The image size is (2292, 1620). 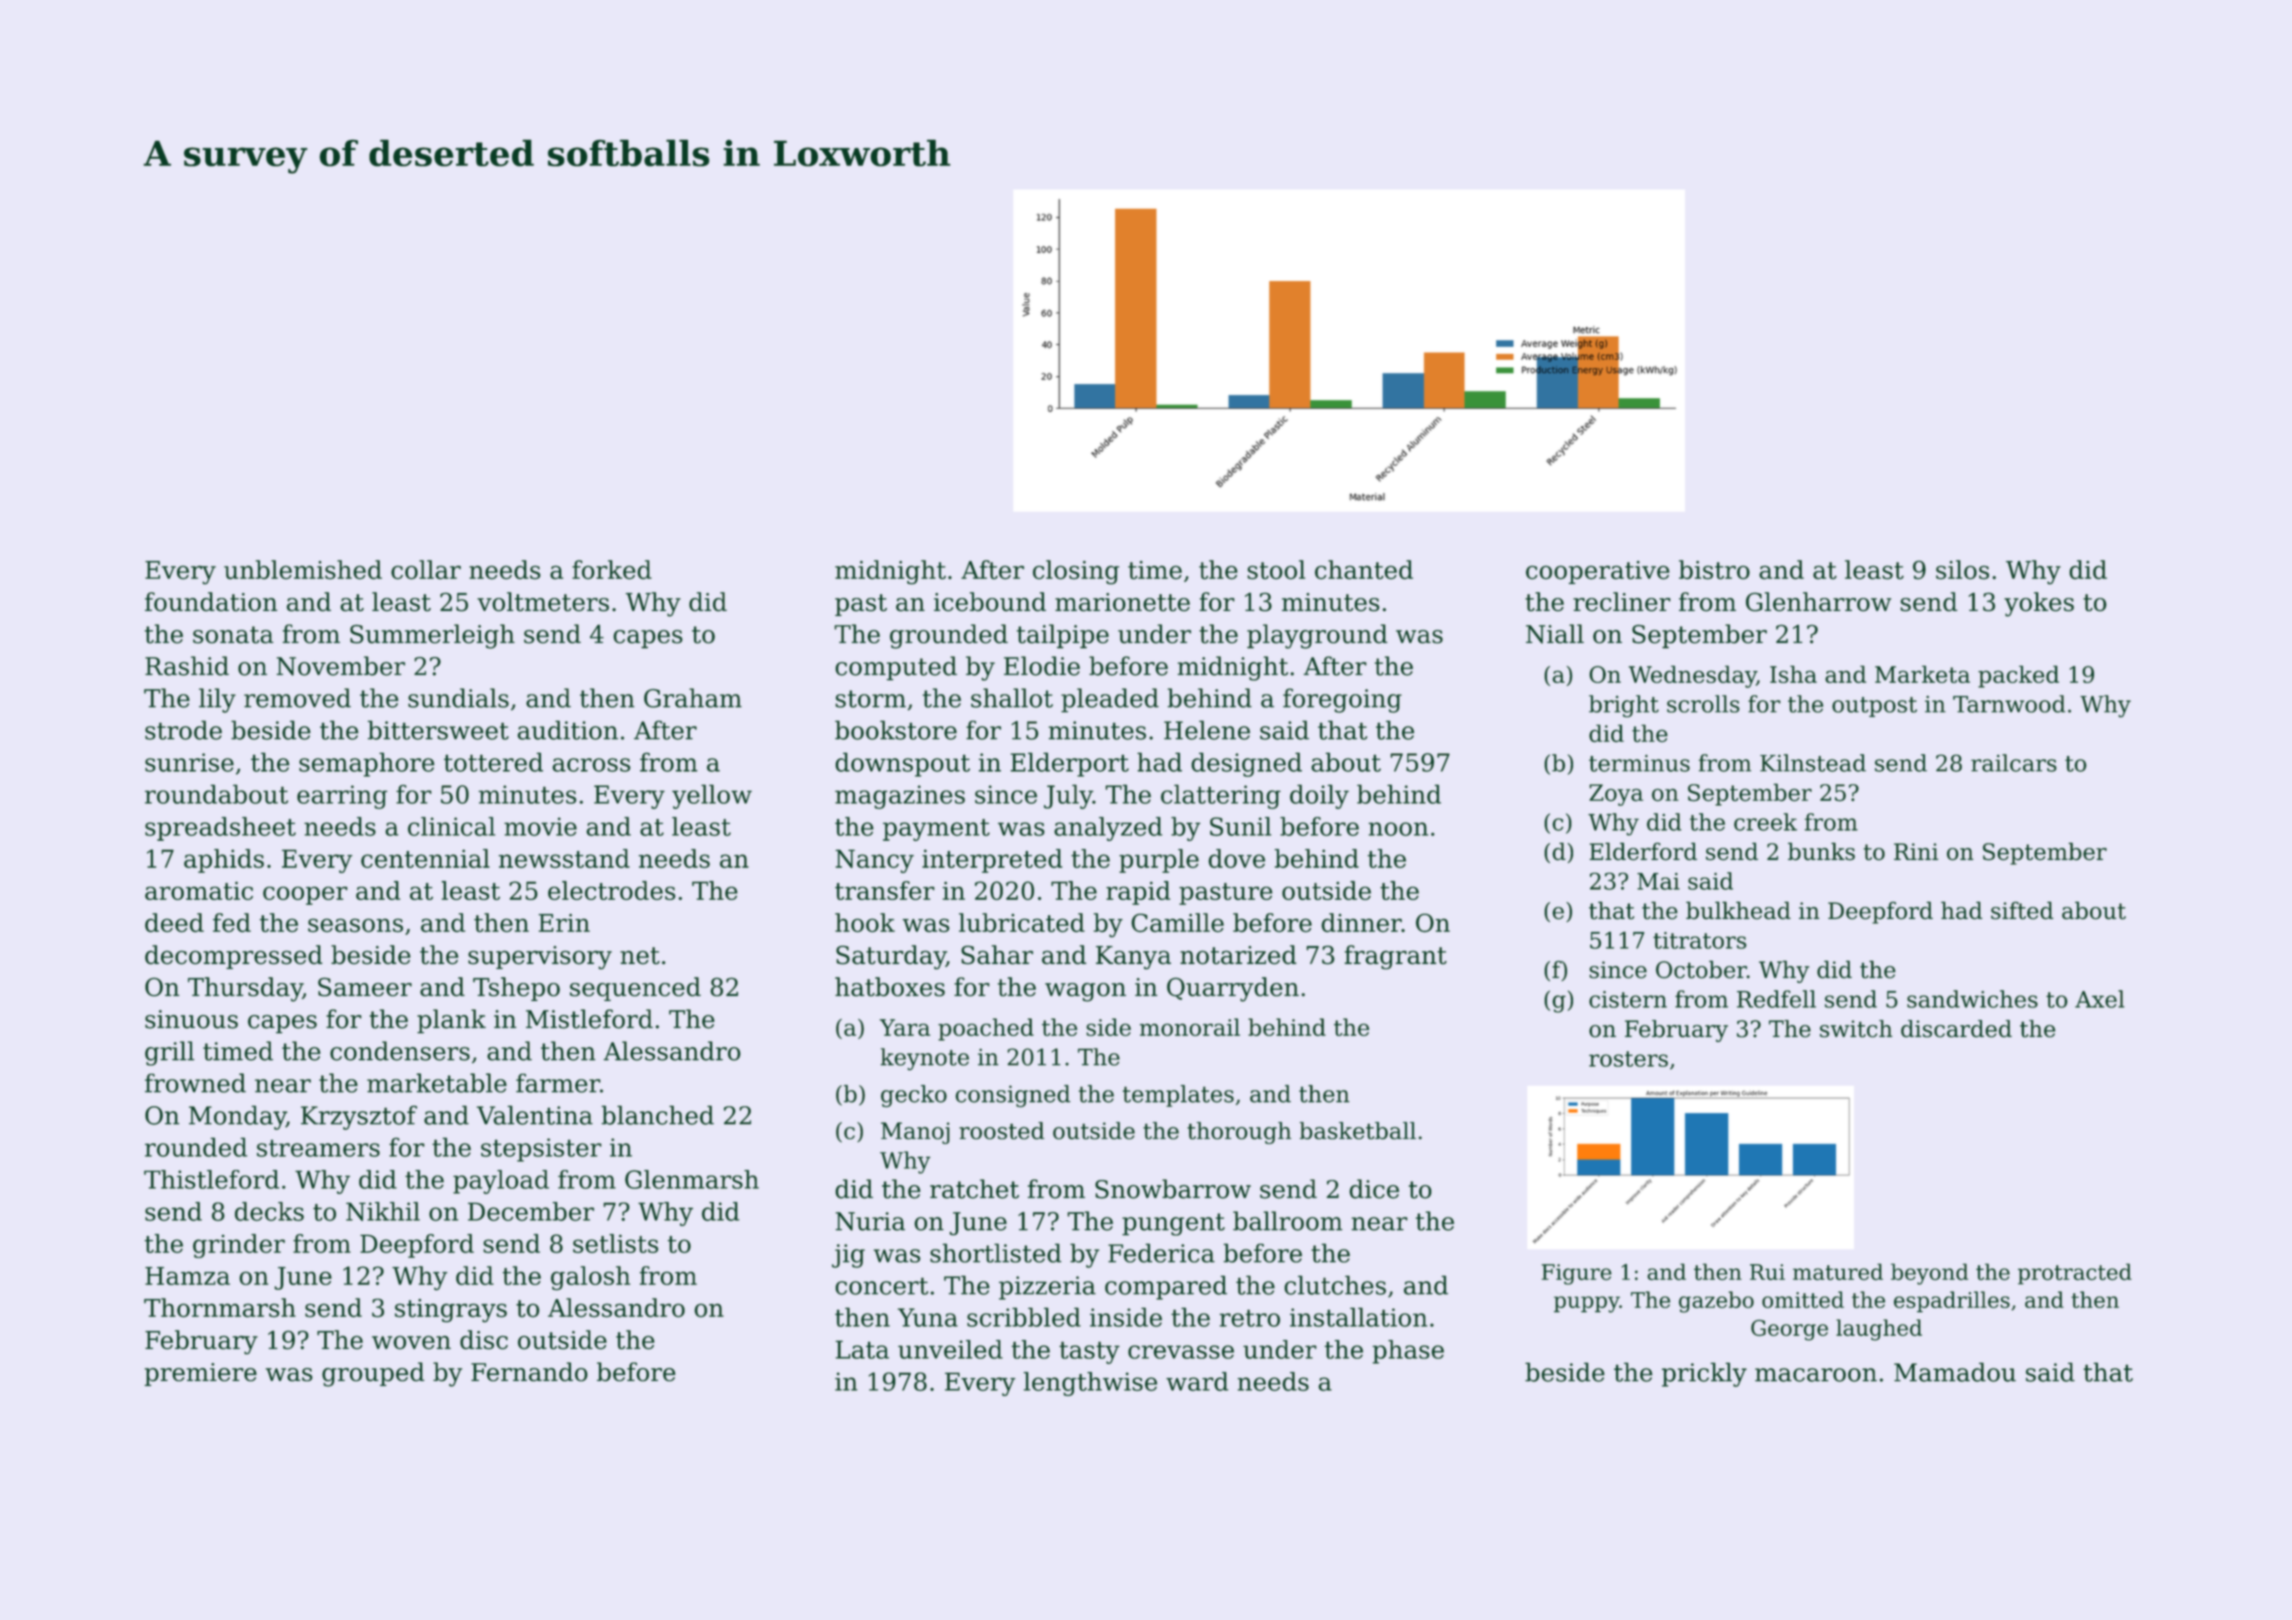 I want to click on thorough, so click(x=1239, y=1133).
